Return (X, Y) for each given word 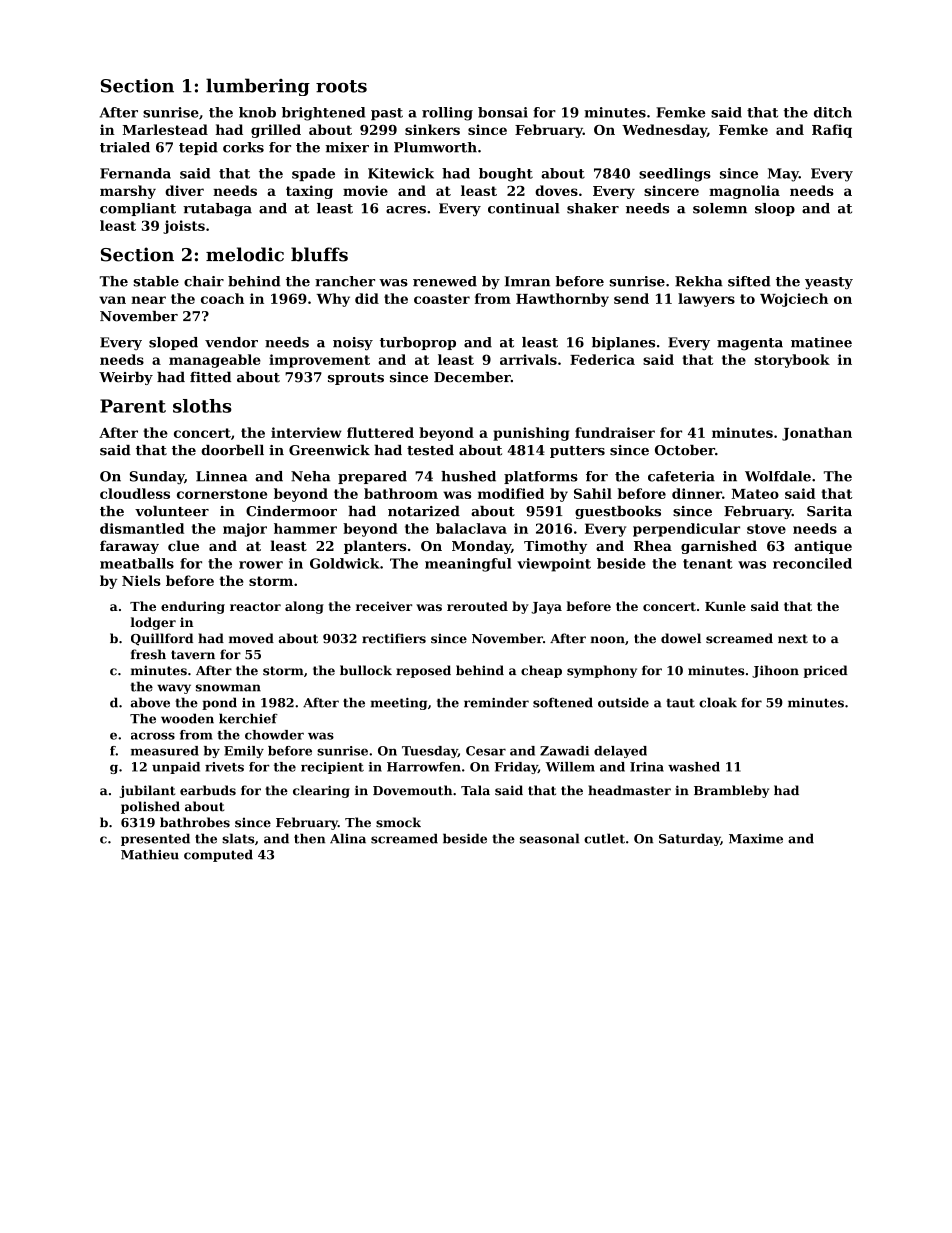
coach (222, 298)
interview (306, 432)
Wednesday (664, 131)
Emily (244, 752)
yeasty (829, 283)
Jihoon (775, 671)
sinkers (432, 129)
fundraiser (615, 432)
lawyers (706, 300)
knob (257, 112)
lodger (153, 623)
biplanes (623, 343)
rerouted (477, 606)
